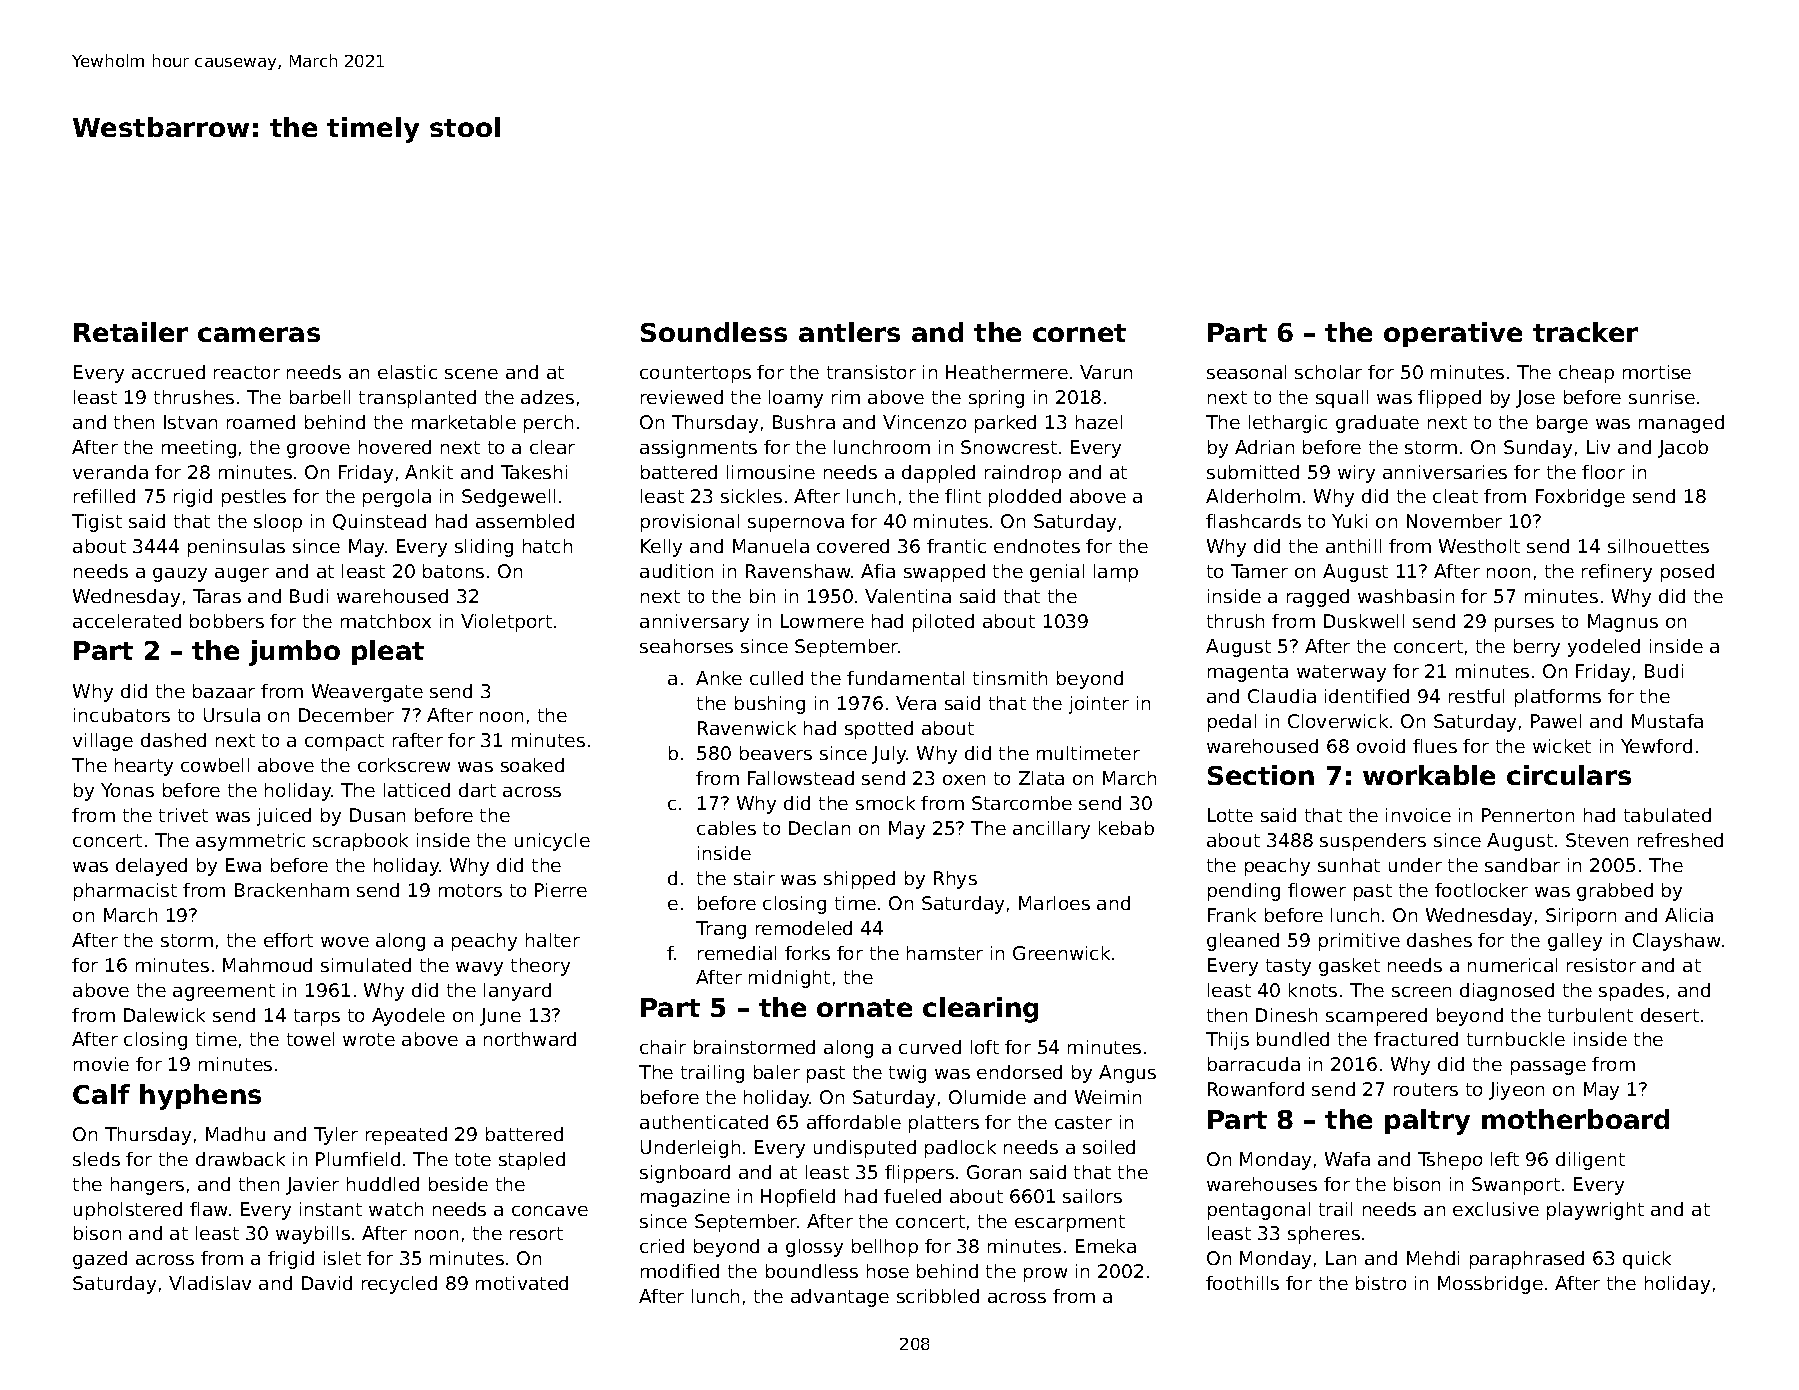 The width and height of the screenshot is (1799, 1390). What do you see at coordinates (547, 546) in the screenshot?
I see `hatch` at bounding box center [547, 546].
